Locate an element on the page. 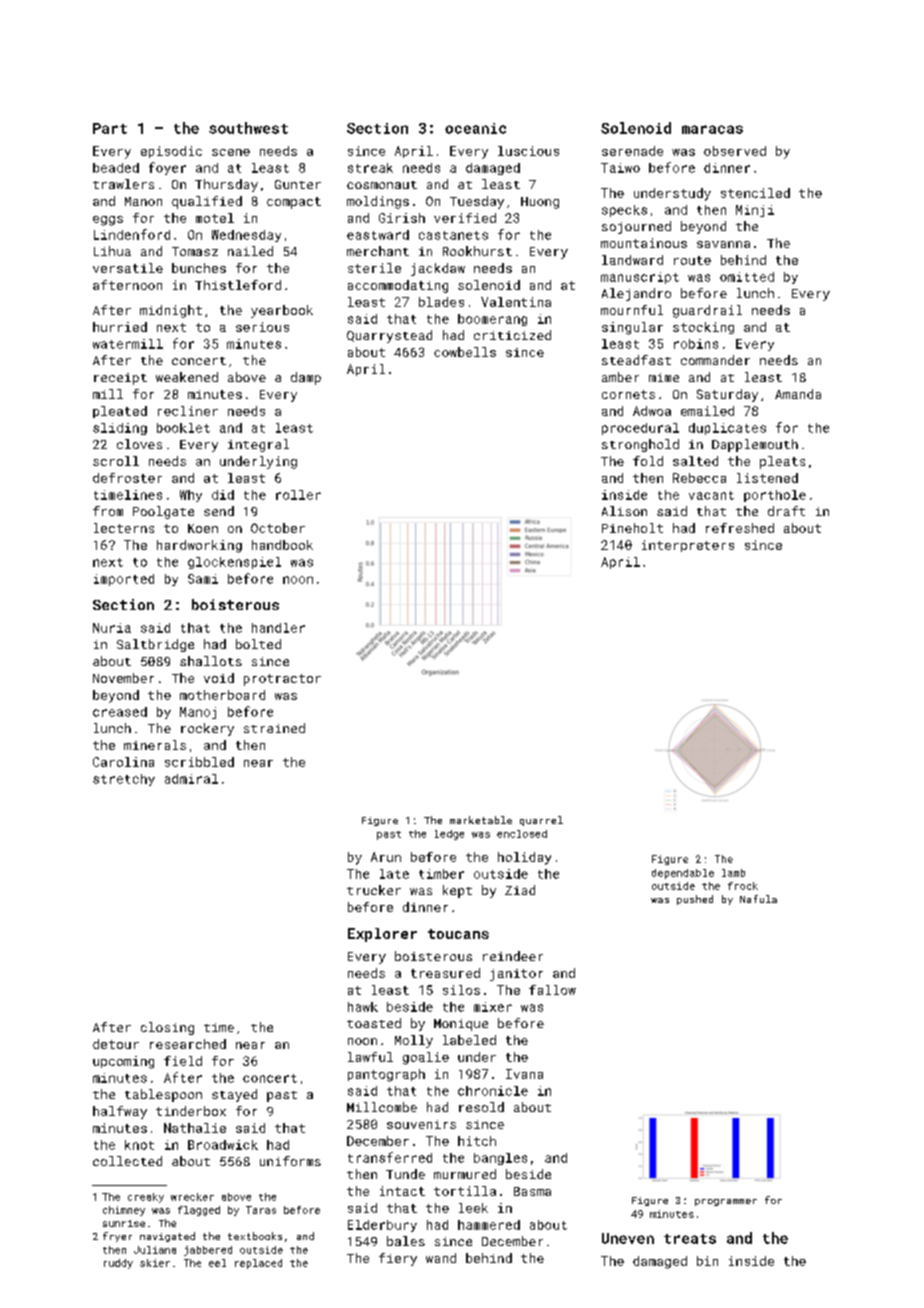  lamb is located at coordinates (733, 873).
